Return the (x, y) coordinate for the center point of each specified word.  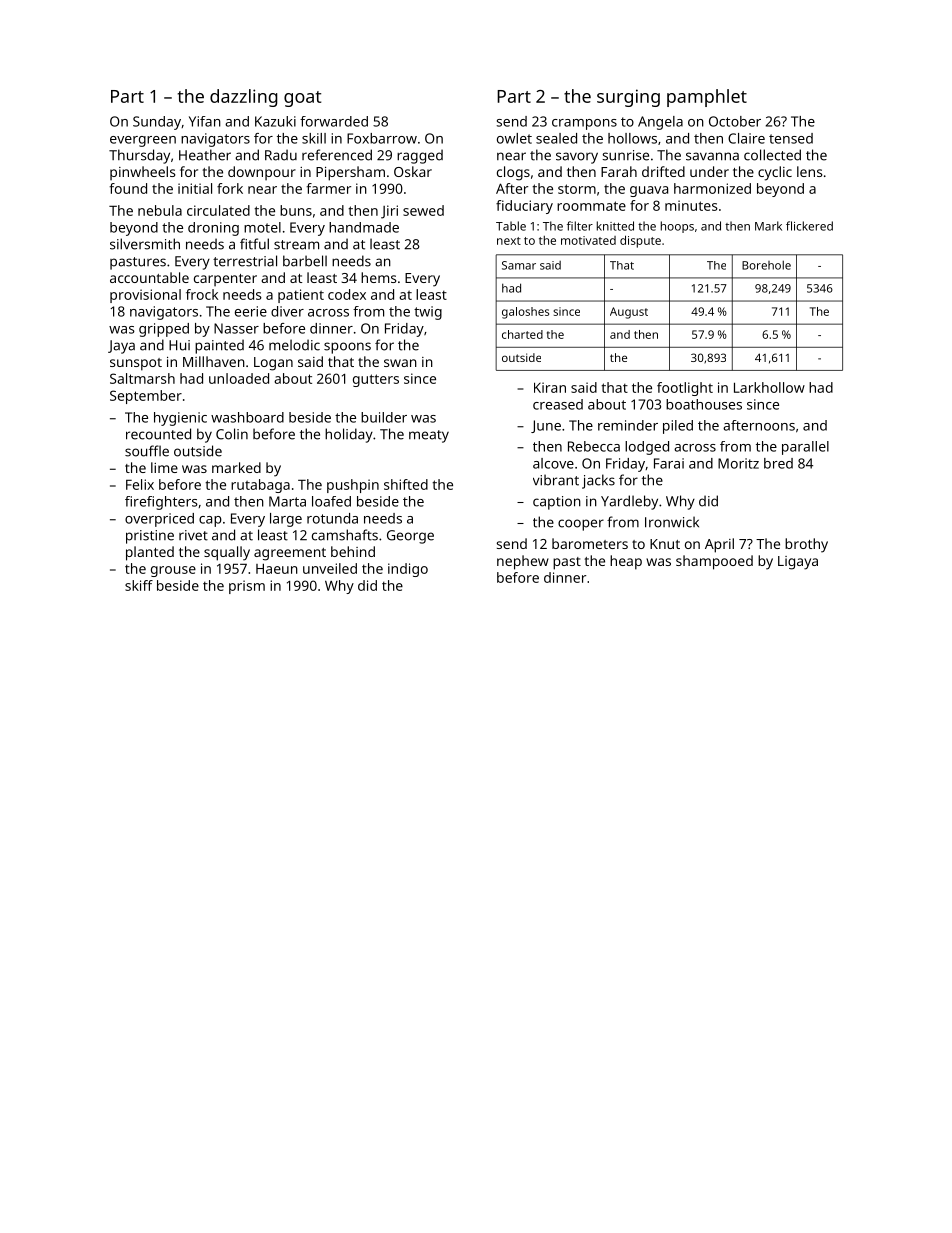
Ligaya (798, 563)
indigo (408, 570)
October (735, 121)
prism (247, 587)
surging (628, 98)
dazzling (244, 98)
